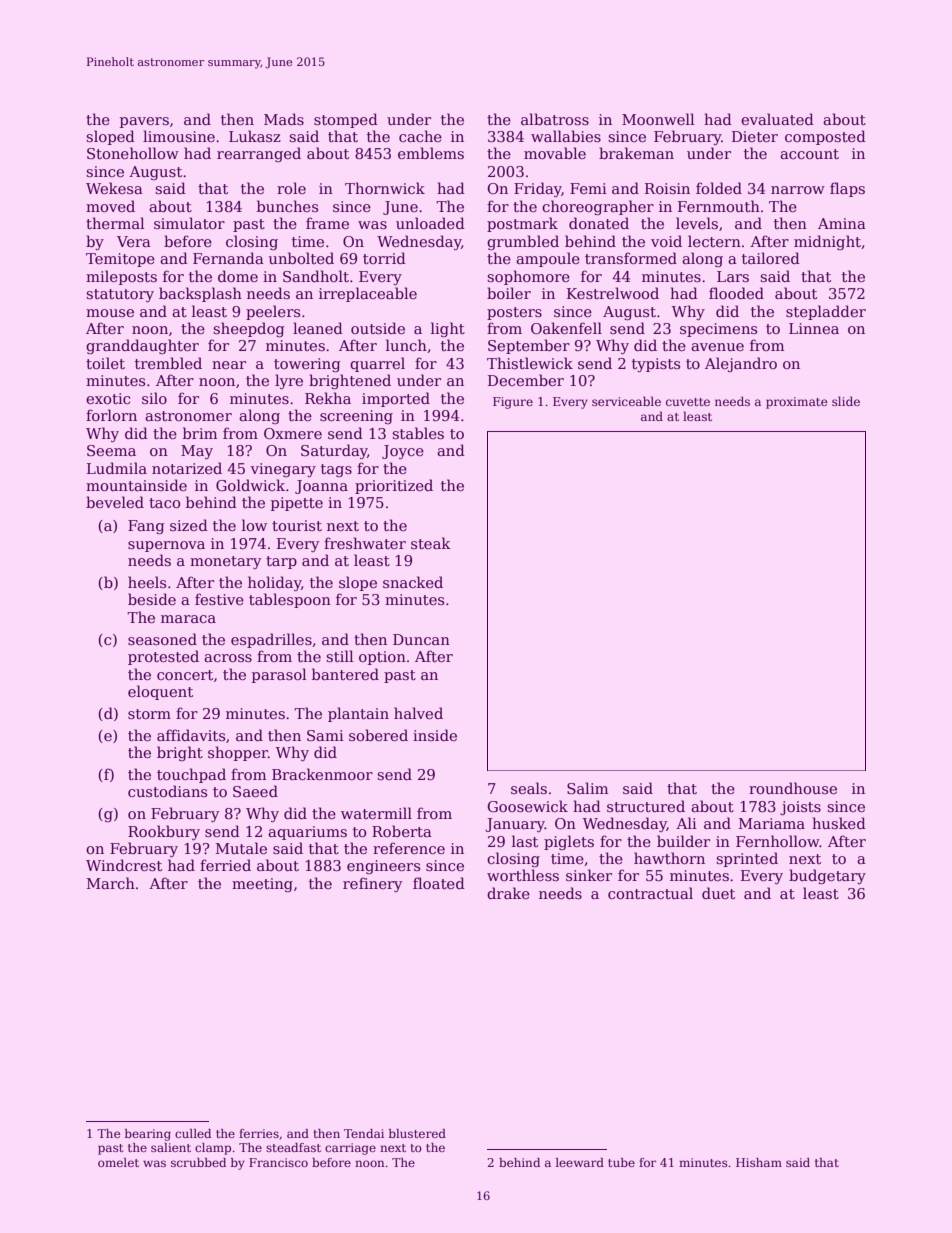 The width and height of the image is (952, 1233). Describe the element at coordinates (259, 1133) in the image. I see `ferries` at that location.
